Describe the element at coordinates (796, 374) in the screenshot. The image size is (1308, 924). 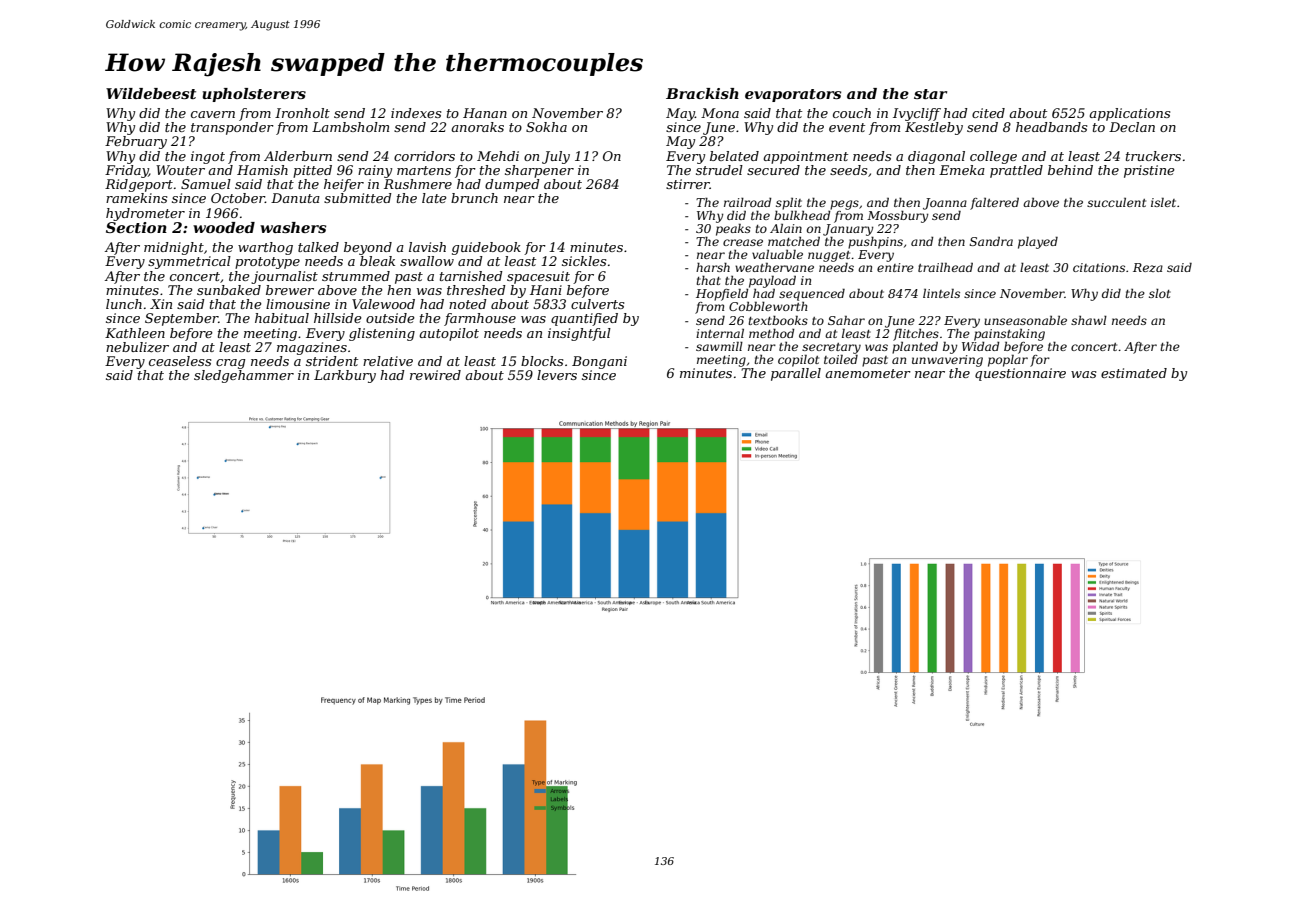
I see `parallel` at that location.
